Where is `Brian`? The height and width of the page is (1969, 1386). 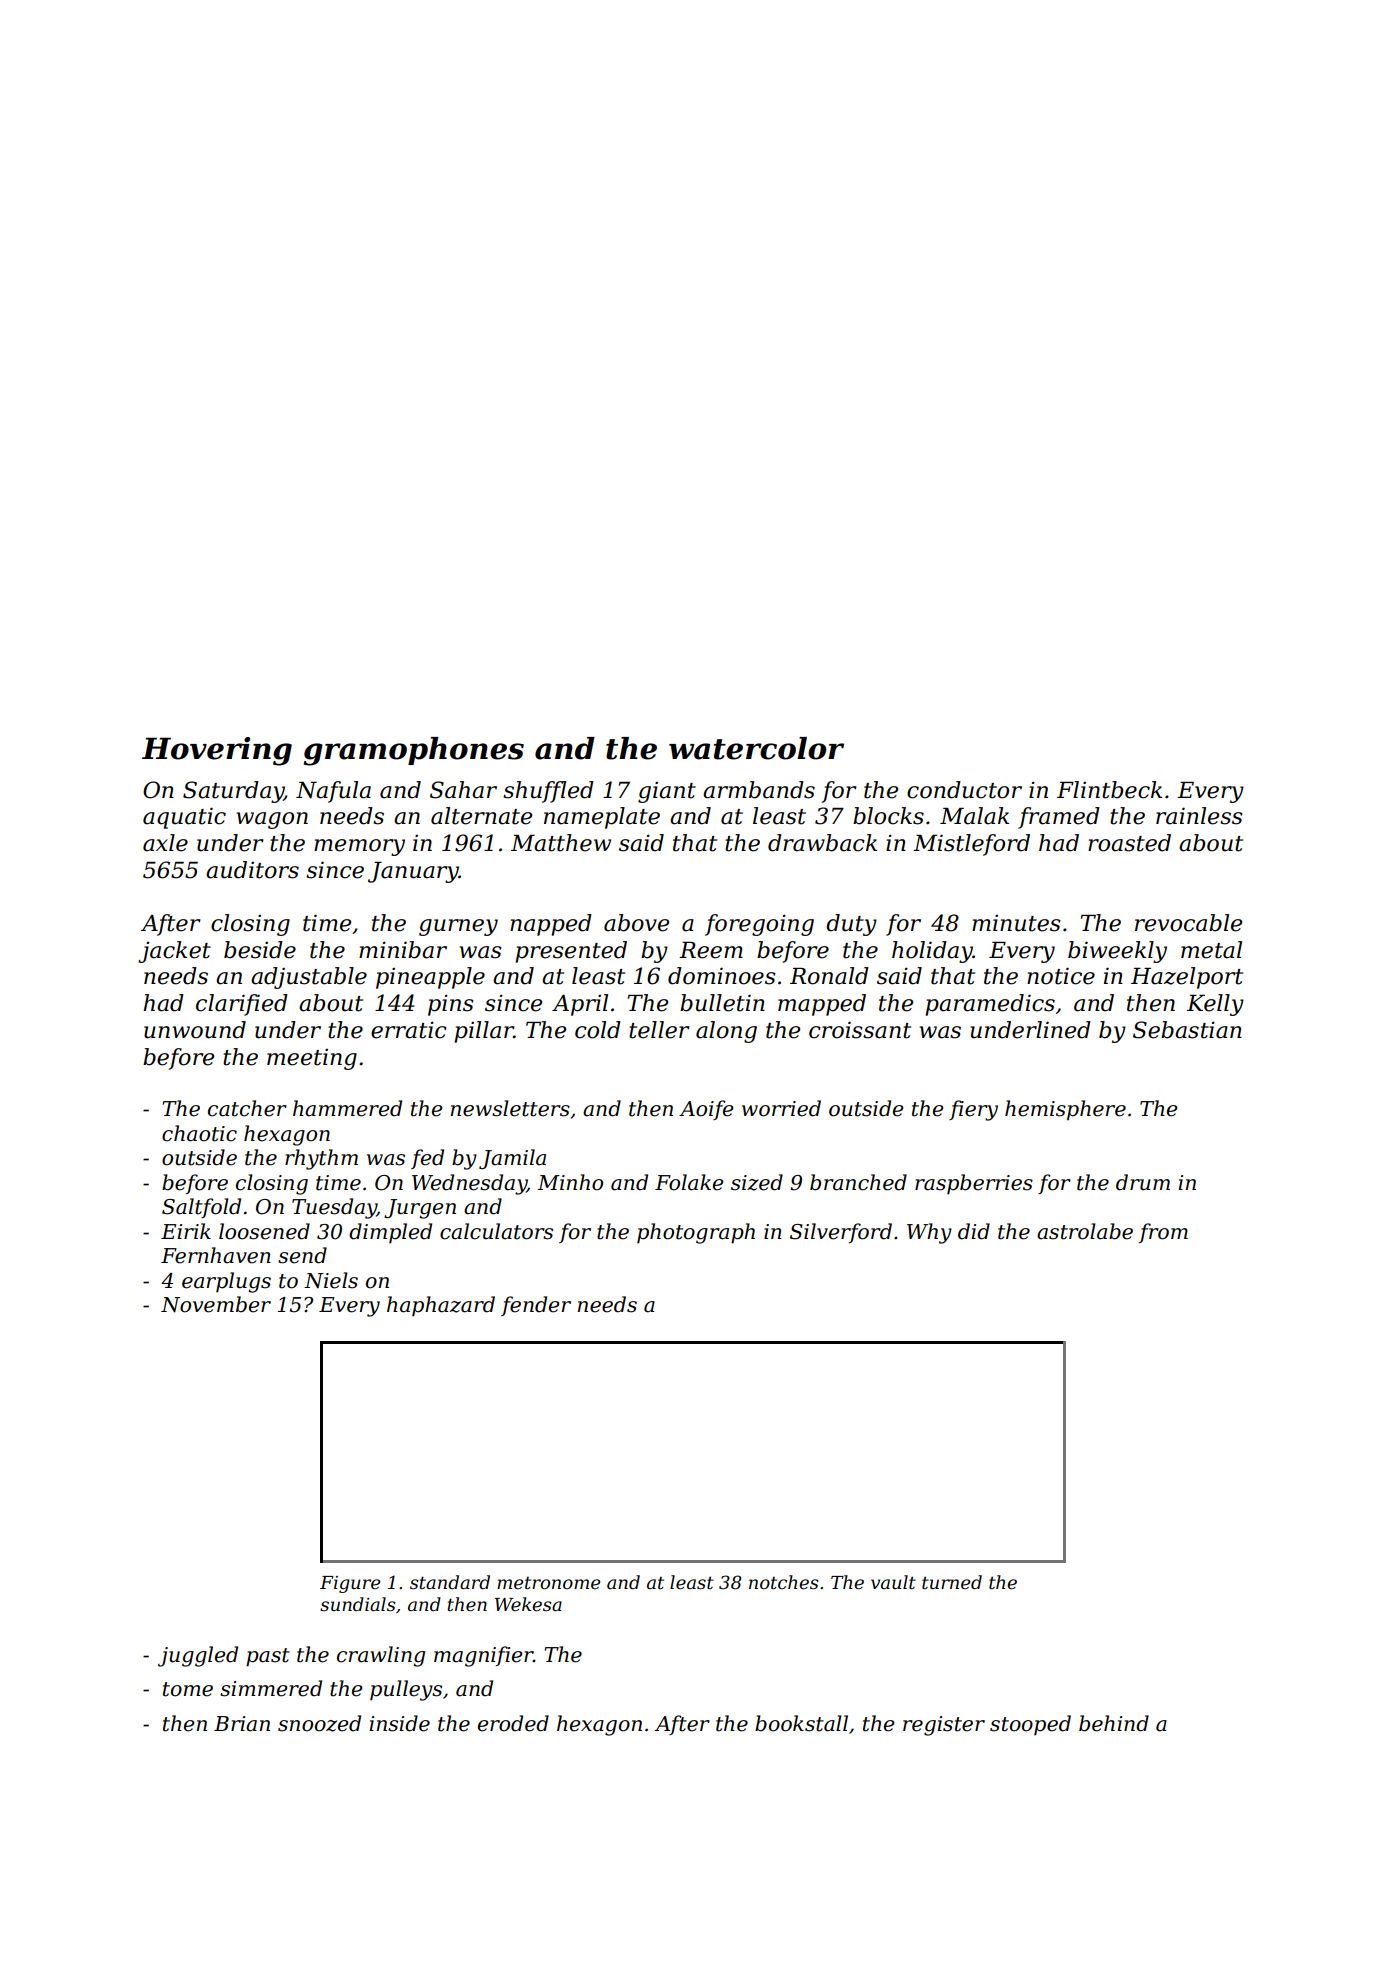
Brian is located at coordinates (242, 1724).
